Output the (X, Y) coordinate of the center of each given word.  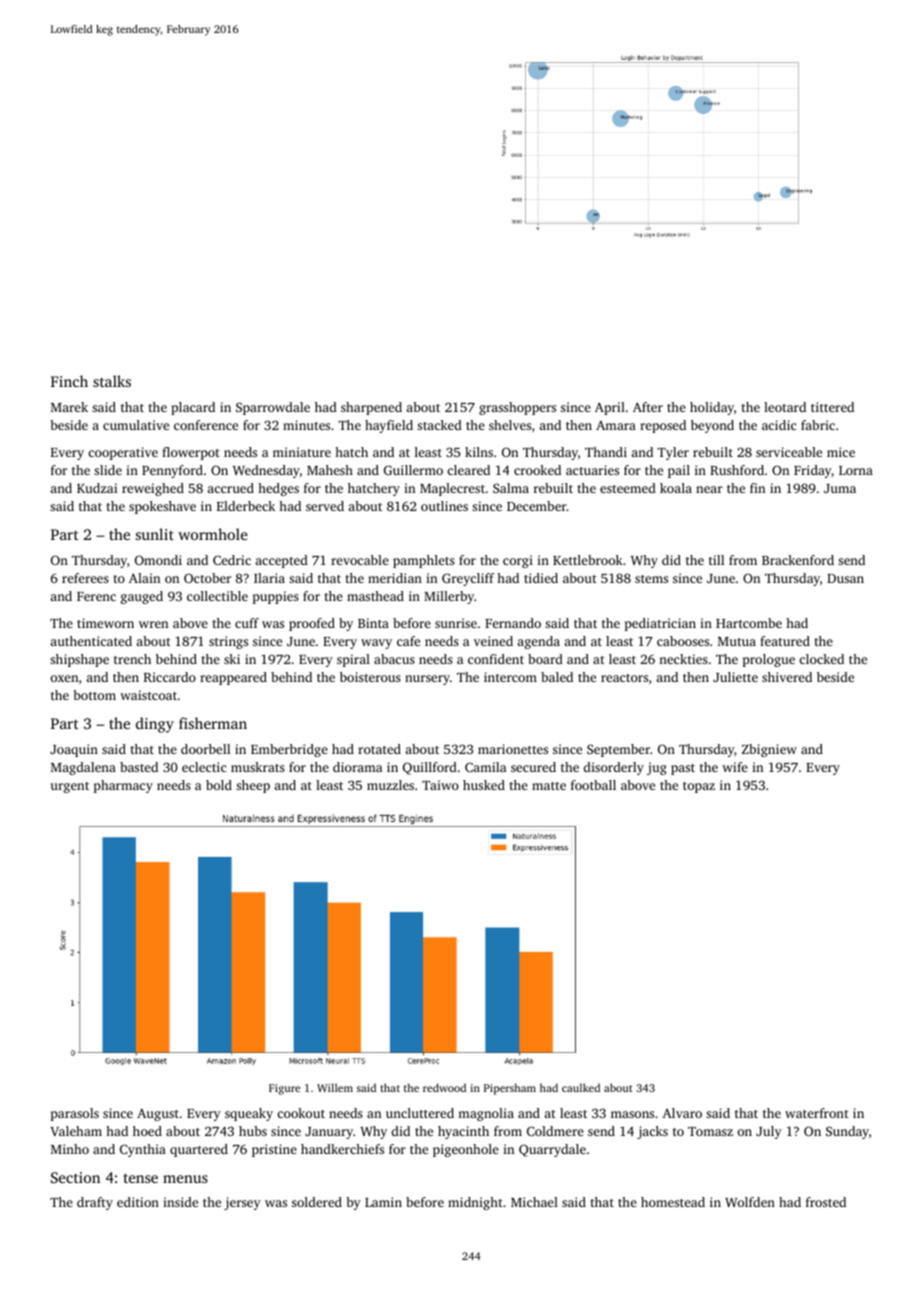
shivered (787, 677)
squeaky (249, 1114)
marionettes (513, 749)
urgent (70, 787)
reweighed (153, 489)
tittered (832, 407)
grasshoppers (517, 408)
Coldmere (555, 1131)
